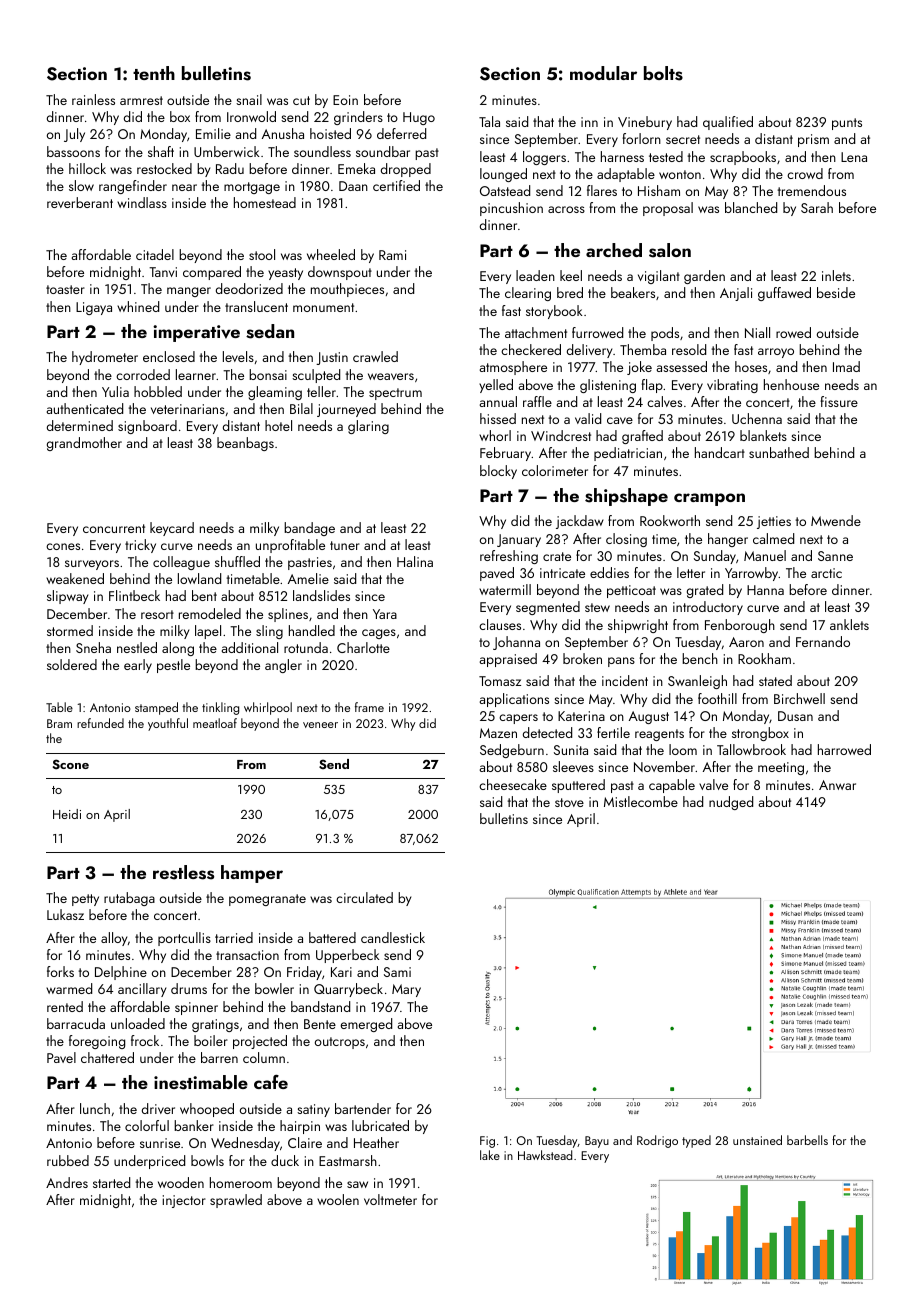 The image size is (924, 1308). I want to click on tenth, so click(154, 73).
